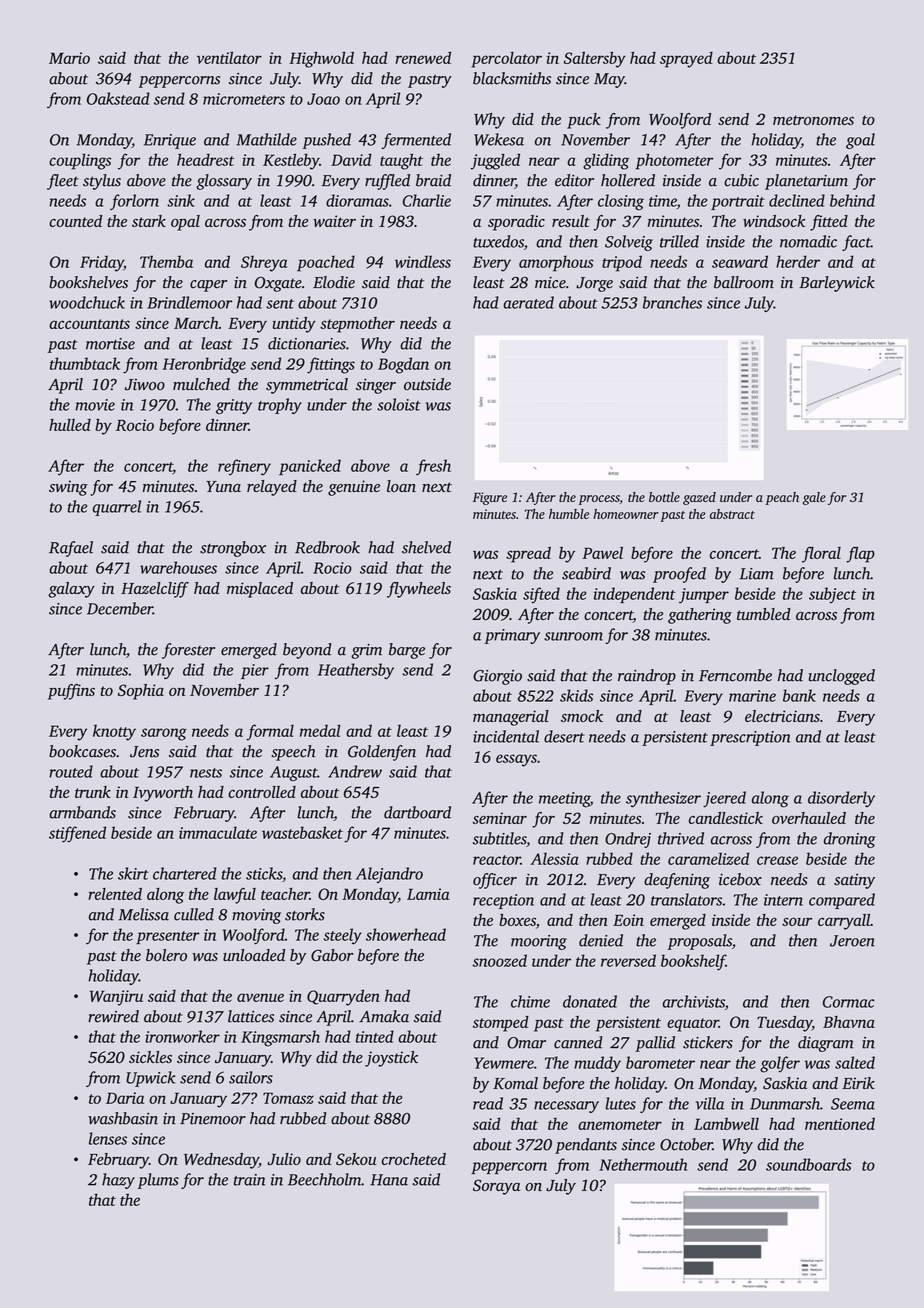 The image size is (924, 1308). What do you see at coordinates (118, 1181) in the page?
I see `hazy` at bounding box center [118, 1181].
